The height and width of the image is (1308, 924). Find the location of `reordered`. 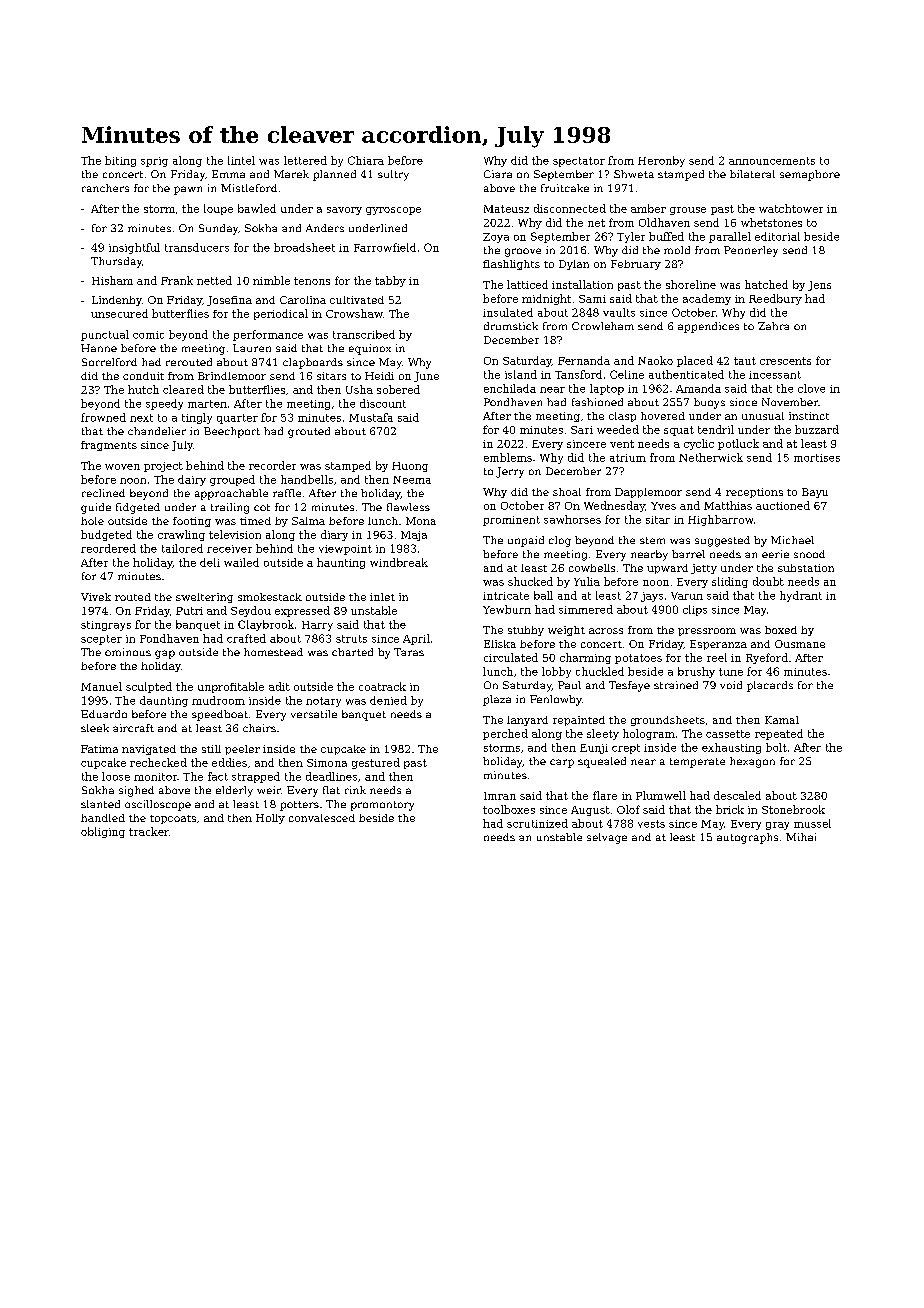

reordered is located at coordinates (108, 548).
